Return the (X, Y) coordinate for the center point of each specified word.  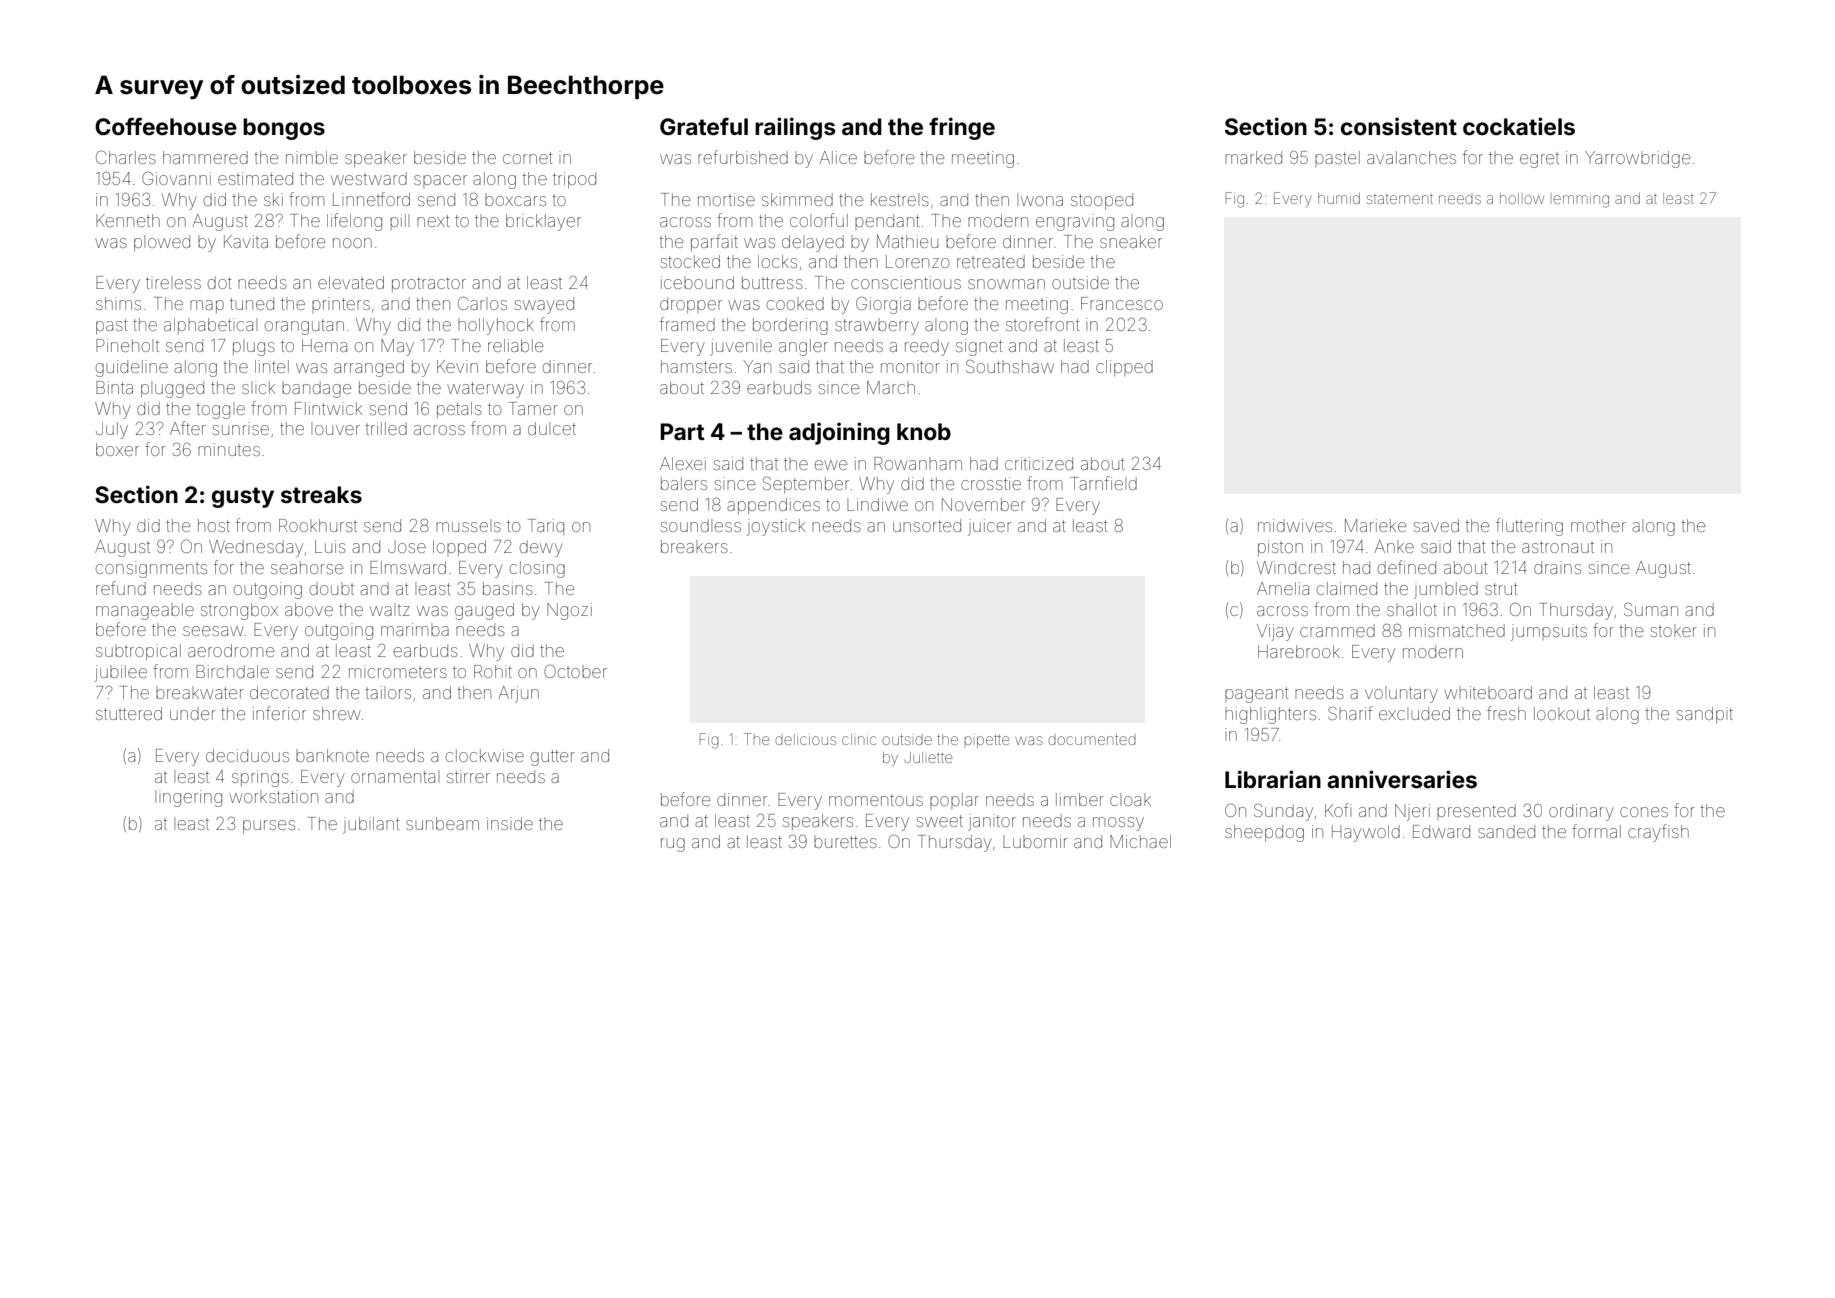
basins (508, 588)
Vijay (1275, 632)
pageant (1257, 695)
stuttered (129, 713)
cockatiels (1519, 126)
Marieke (1375, 525)
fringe (962, 128)
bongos (284, 129)
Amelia (1283, 588)
